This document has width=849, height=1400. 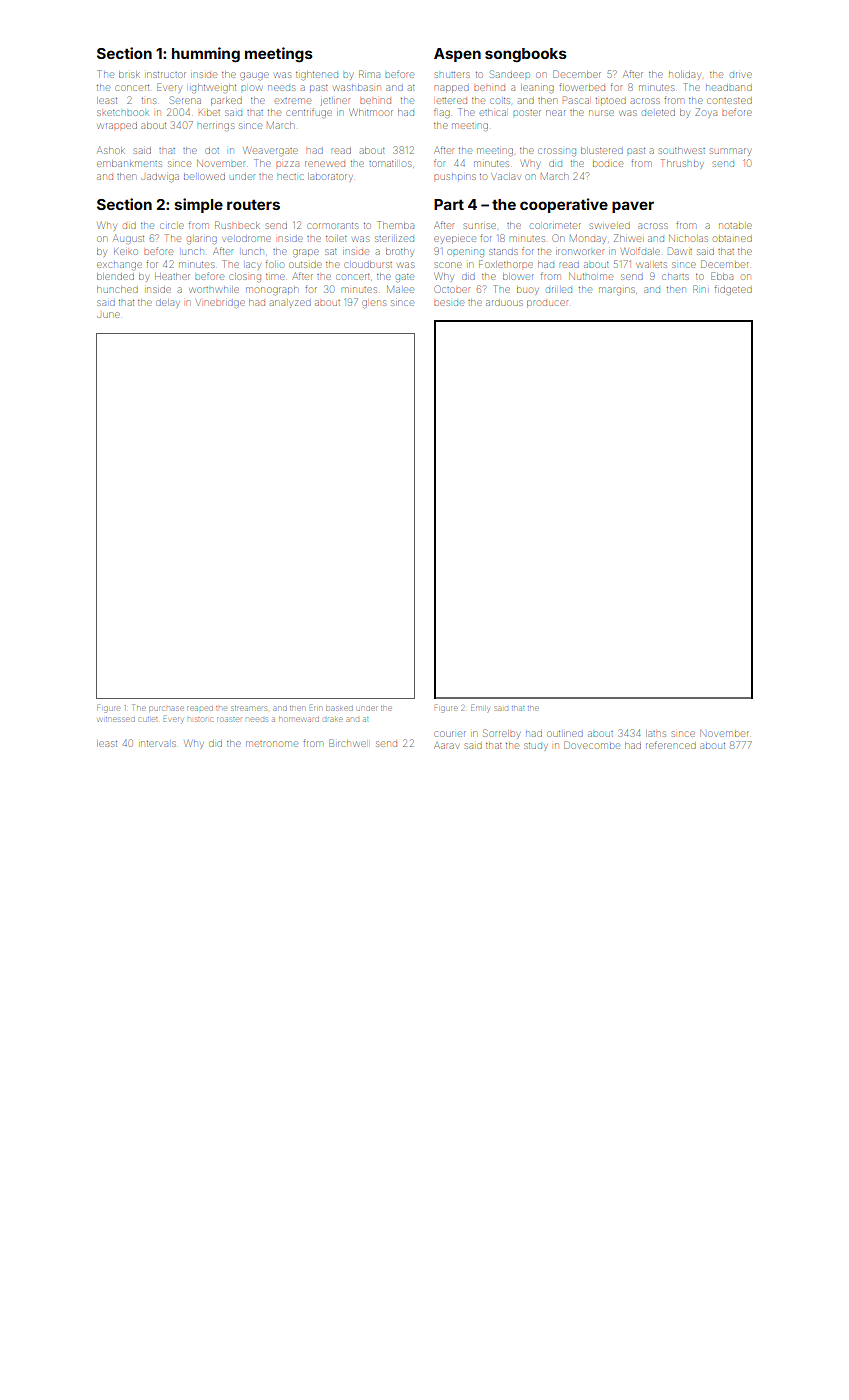 I want to click on metronome, so click(x=272, y=744).
